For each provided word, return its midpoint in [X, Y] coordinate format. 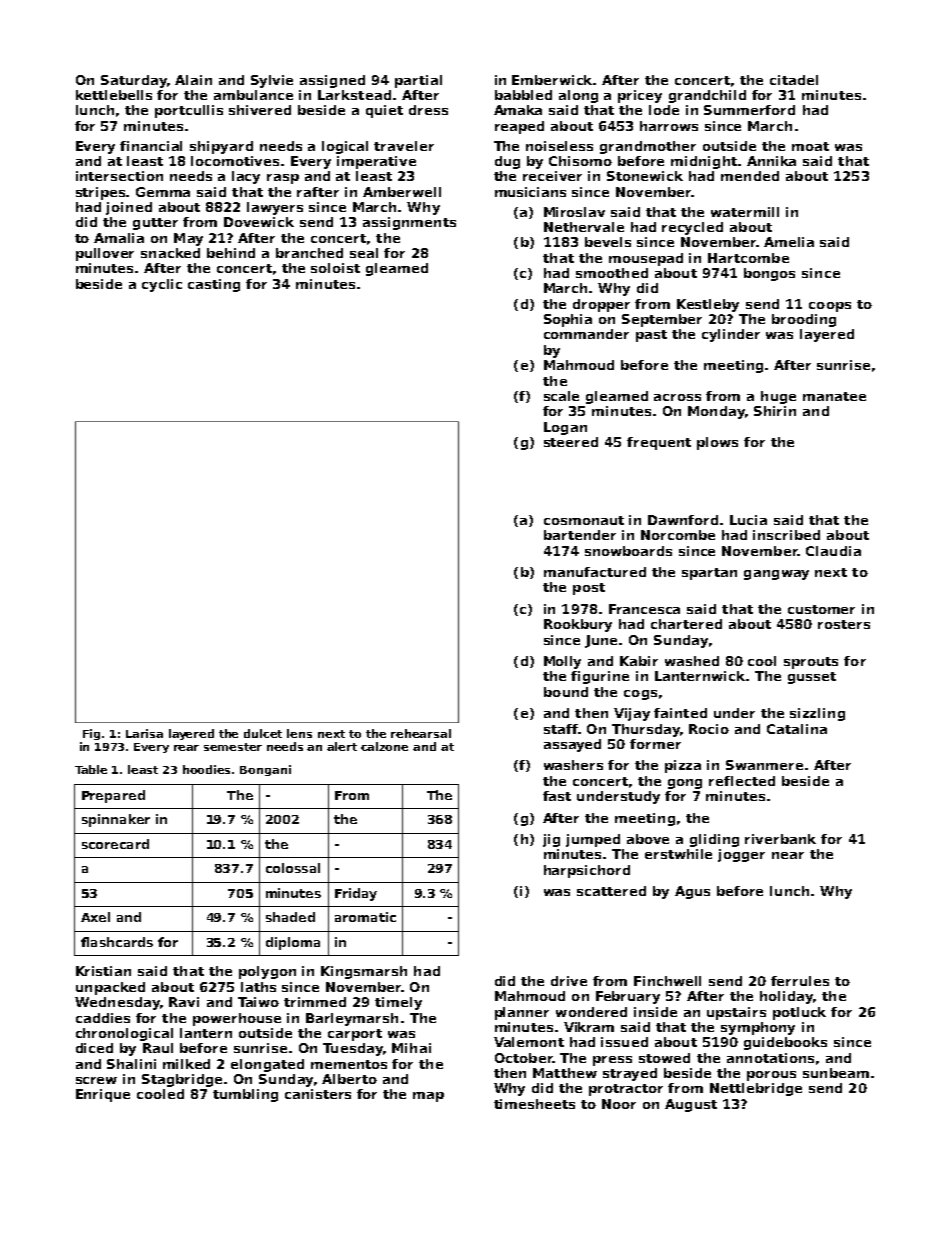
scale [561, 396]
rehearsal [421, 733]
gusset [812, 678]
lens [299, 733]
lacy [246, 177]
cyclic [162, 285]
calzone [384, 746]
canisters [318, 1094]
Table [91, 769]
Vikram [589, 1027]
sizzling [817, 714]
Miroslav [574, 212]
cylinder [731, 335]
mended [750, 176]
